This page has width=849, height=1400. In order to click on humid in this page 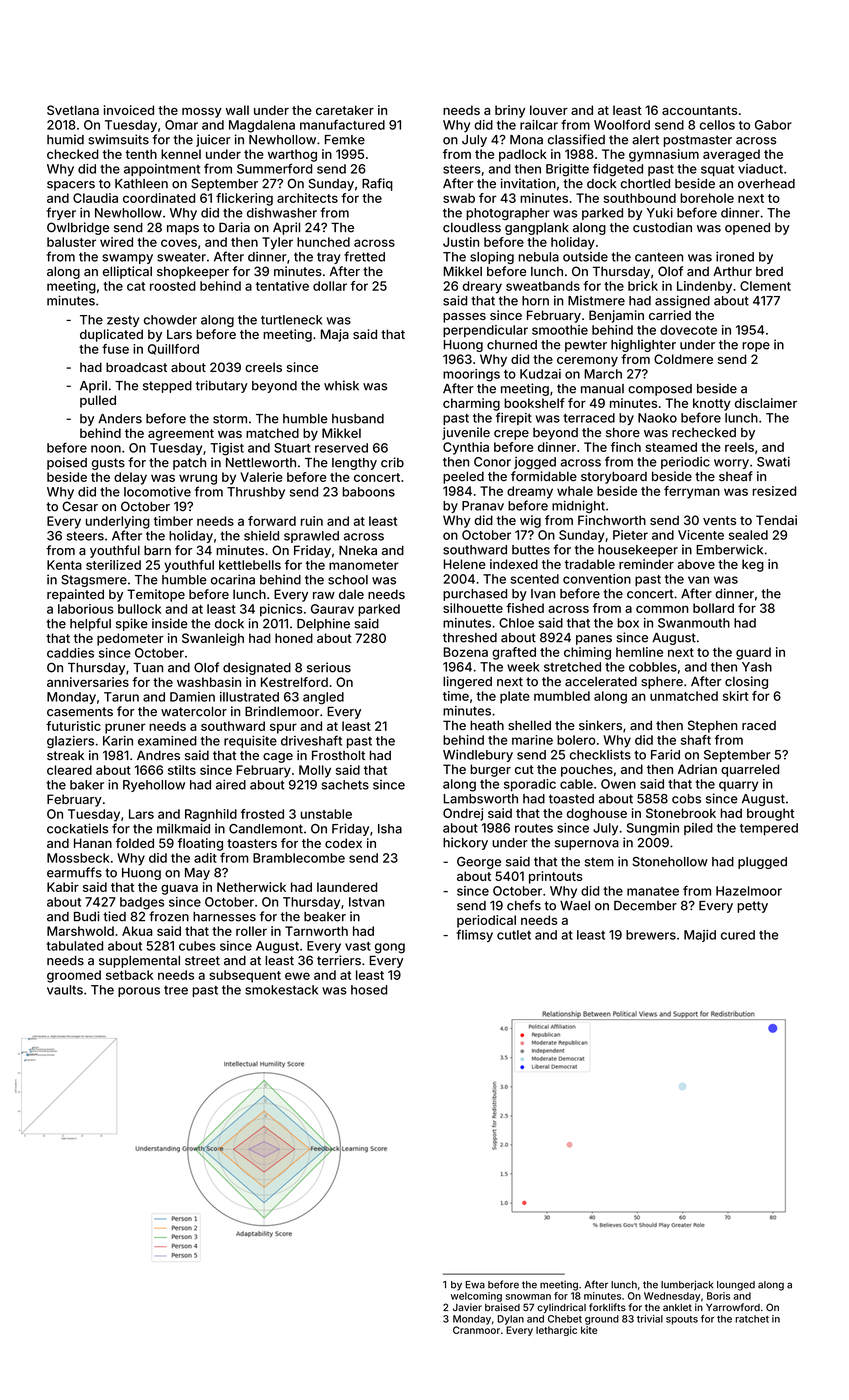, I will do `click(65, 139)`.
